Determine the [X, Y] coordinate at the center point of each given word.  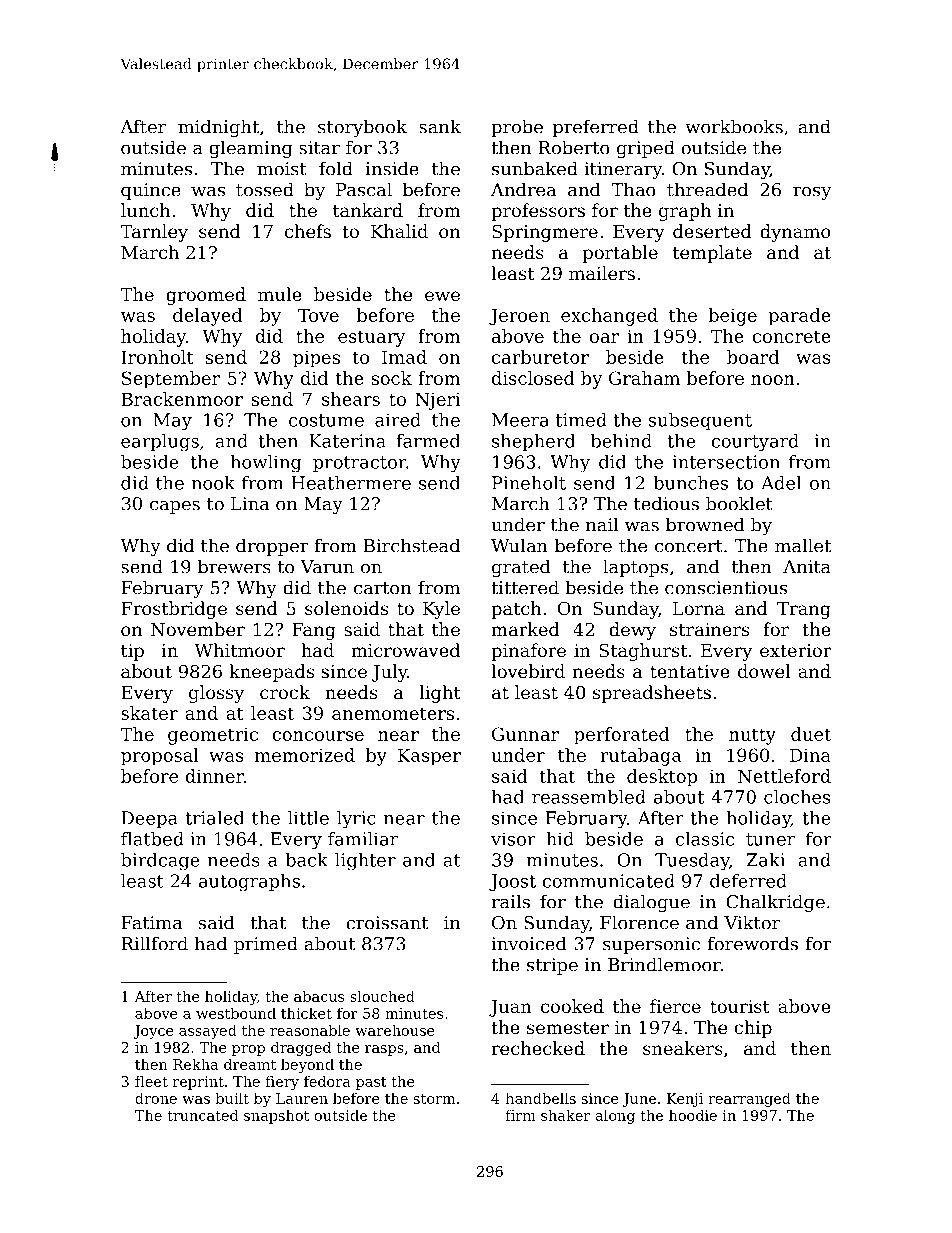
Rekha [195, 1064]
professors [538, 212]
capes [175, 507]
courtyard [755, 443]
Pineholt [529, 483]
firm [521, 1115]
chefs [308, 231]
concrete [792, 336]
